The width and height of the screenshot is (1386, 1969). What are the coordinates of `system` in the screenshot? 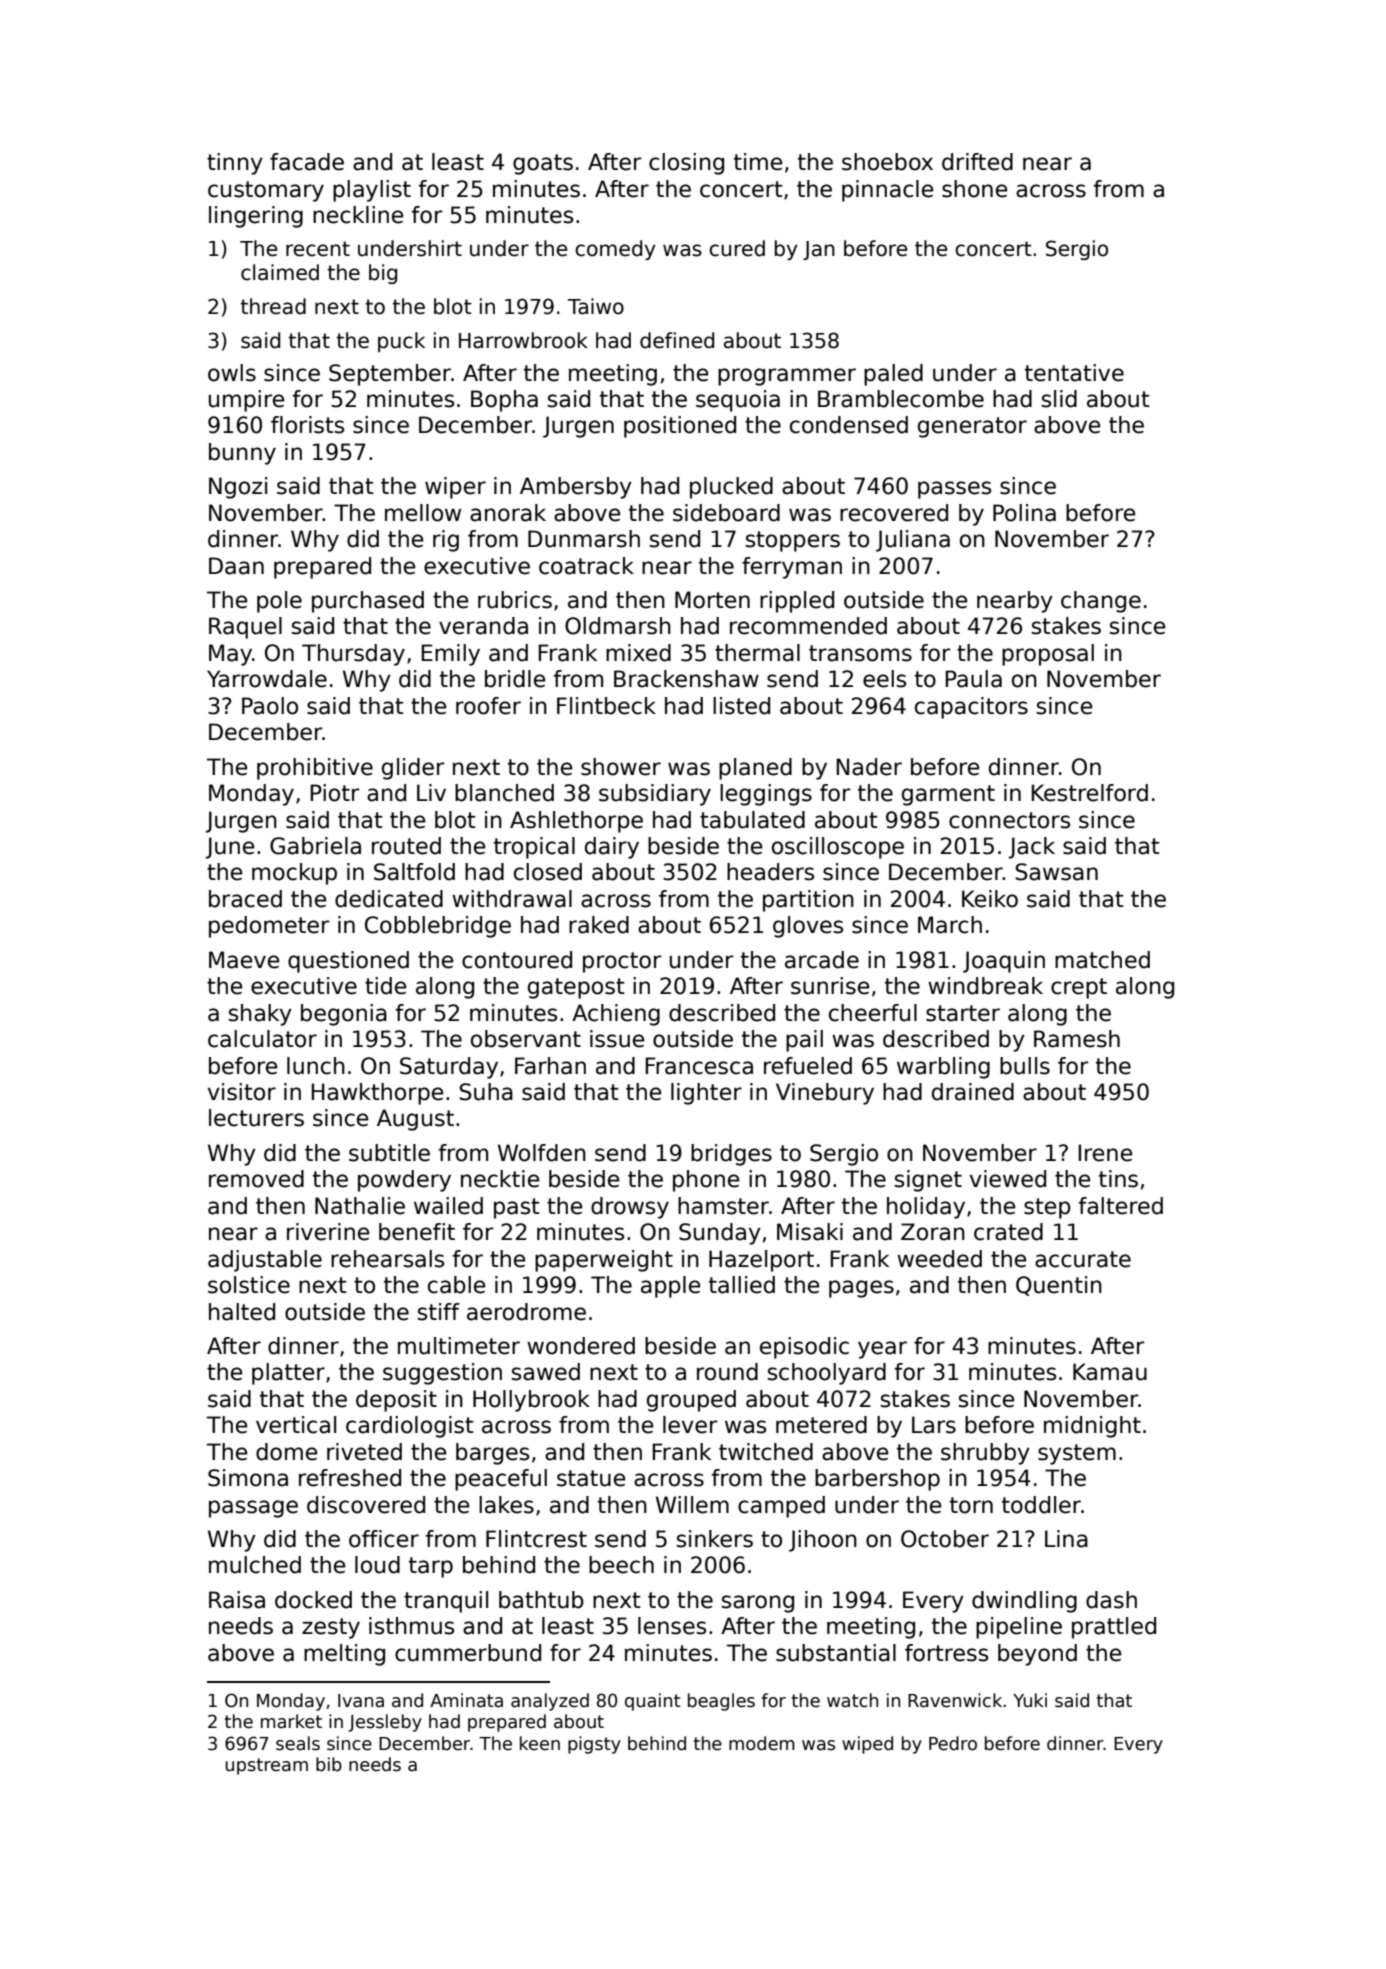 It's located at (1077, 1454).
